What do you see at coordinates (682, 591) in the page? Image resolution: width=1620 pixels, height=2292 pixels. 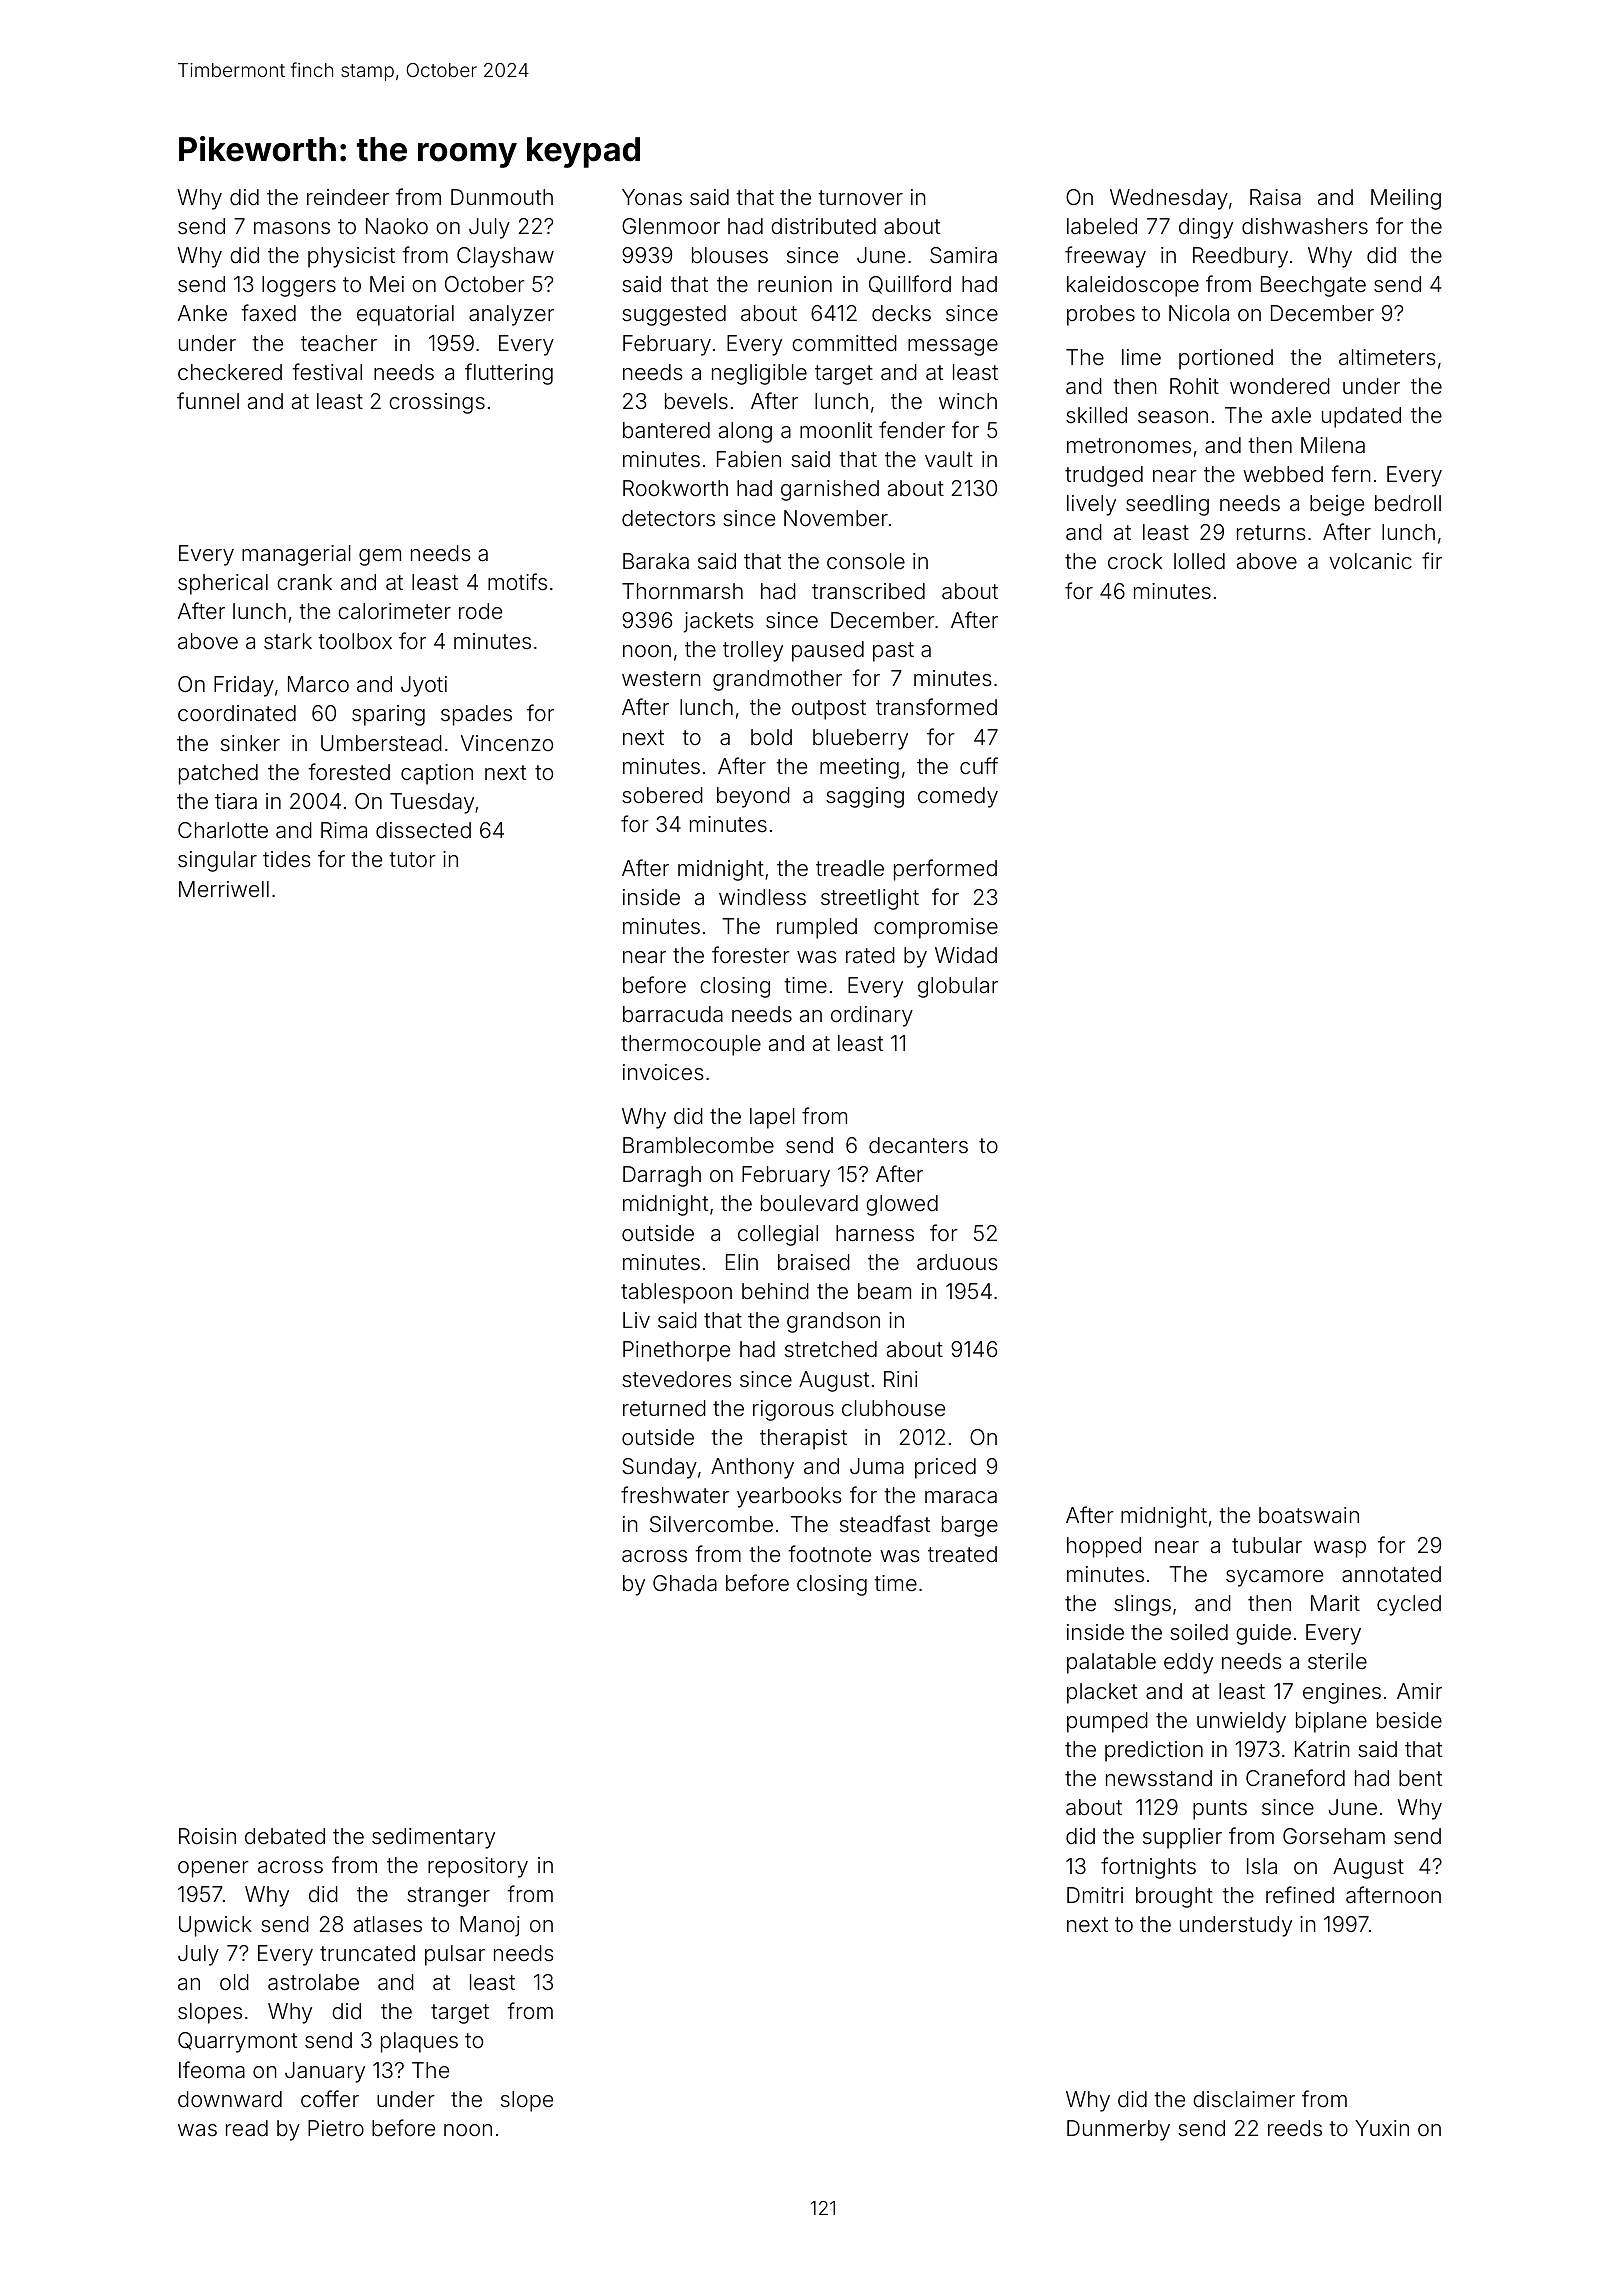 I see `Thornmarsh` at bounding box center [682, 591].
